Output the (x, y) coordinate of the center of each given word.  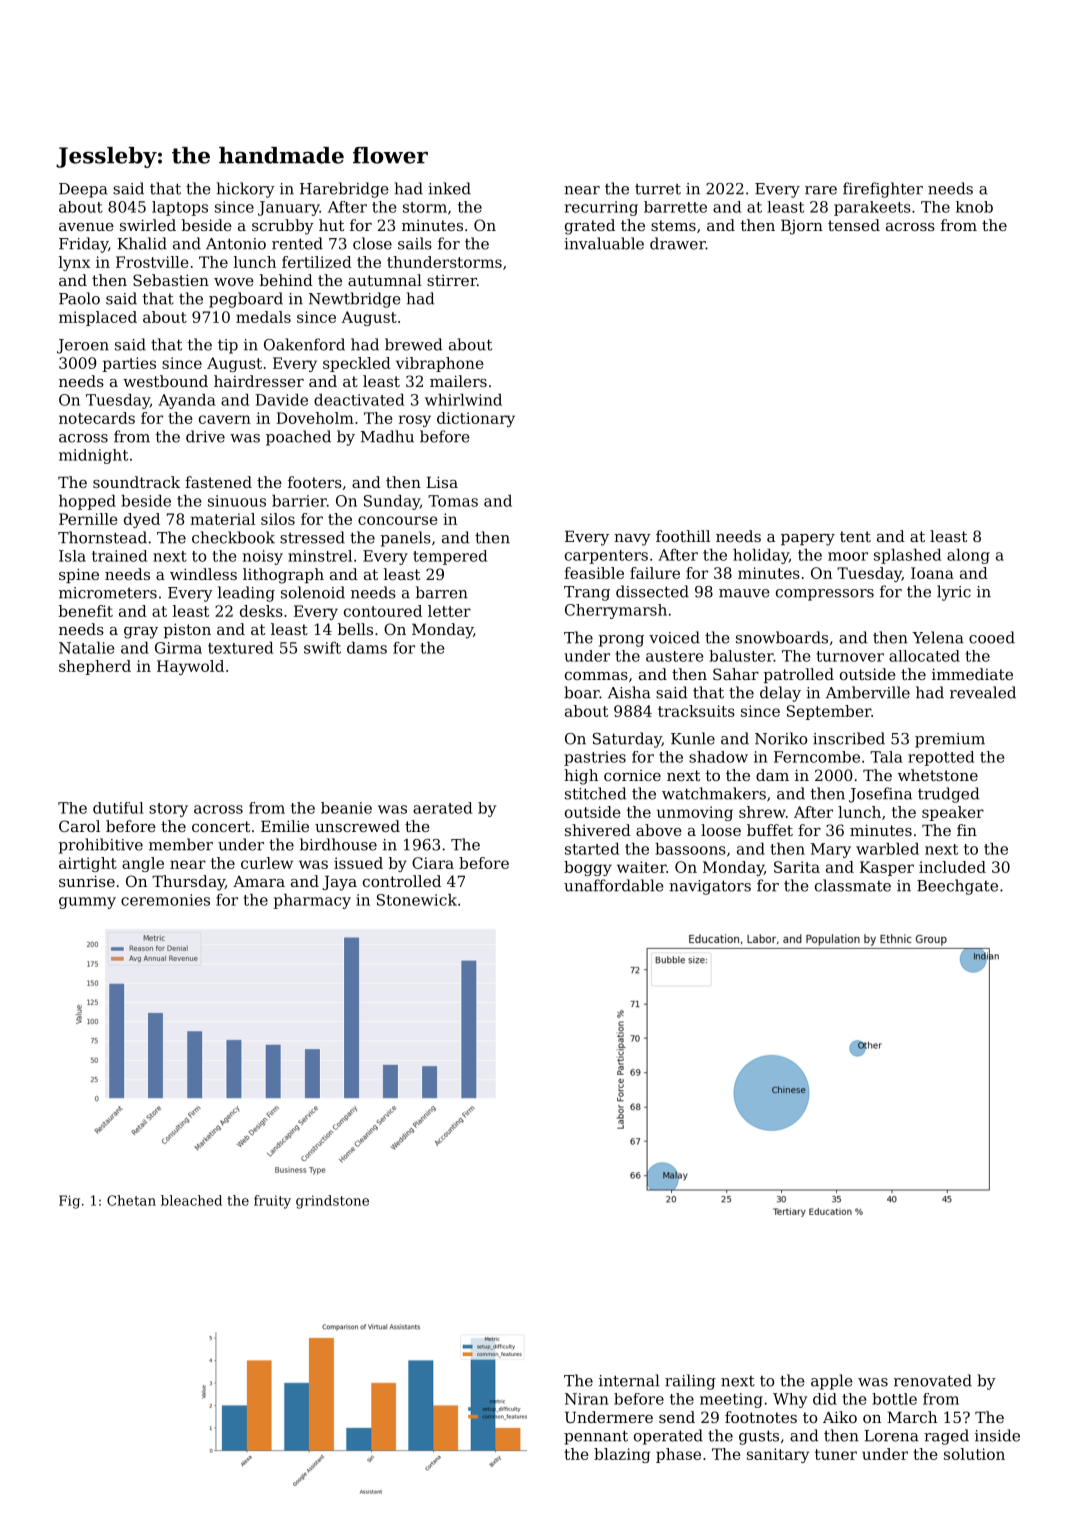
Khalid (142, 243)
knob (974, 207)
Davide (281, 400)
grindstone (332, 1202)
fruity (272, 1202)
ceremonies (165, 900)
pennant (596, 1437)
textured (240, 648)
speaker (953, 813)
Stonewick (417, 900)
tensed (854, 225)
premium (950, 740)
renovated (933, 1380)
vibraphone (440, 364)
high (581, 777)
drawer (678, 243)
